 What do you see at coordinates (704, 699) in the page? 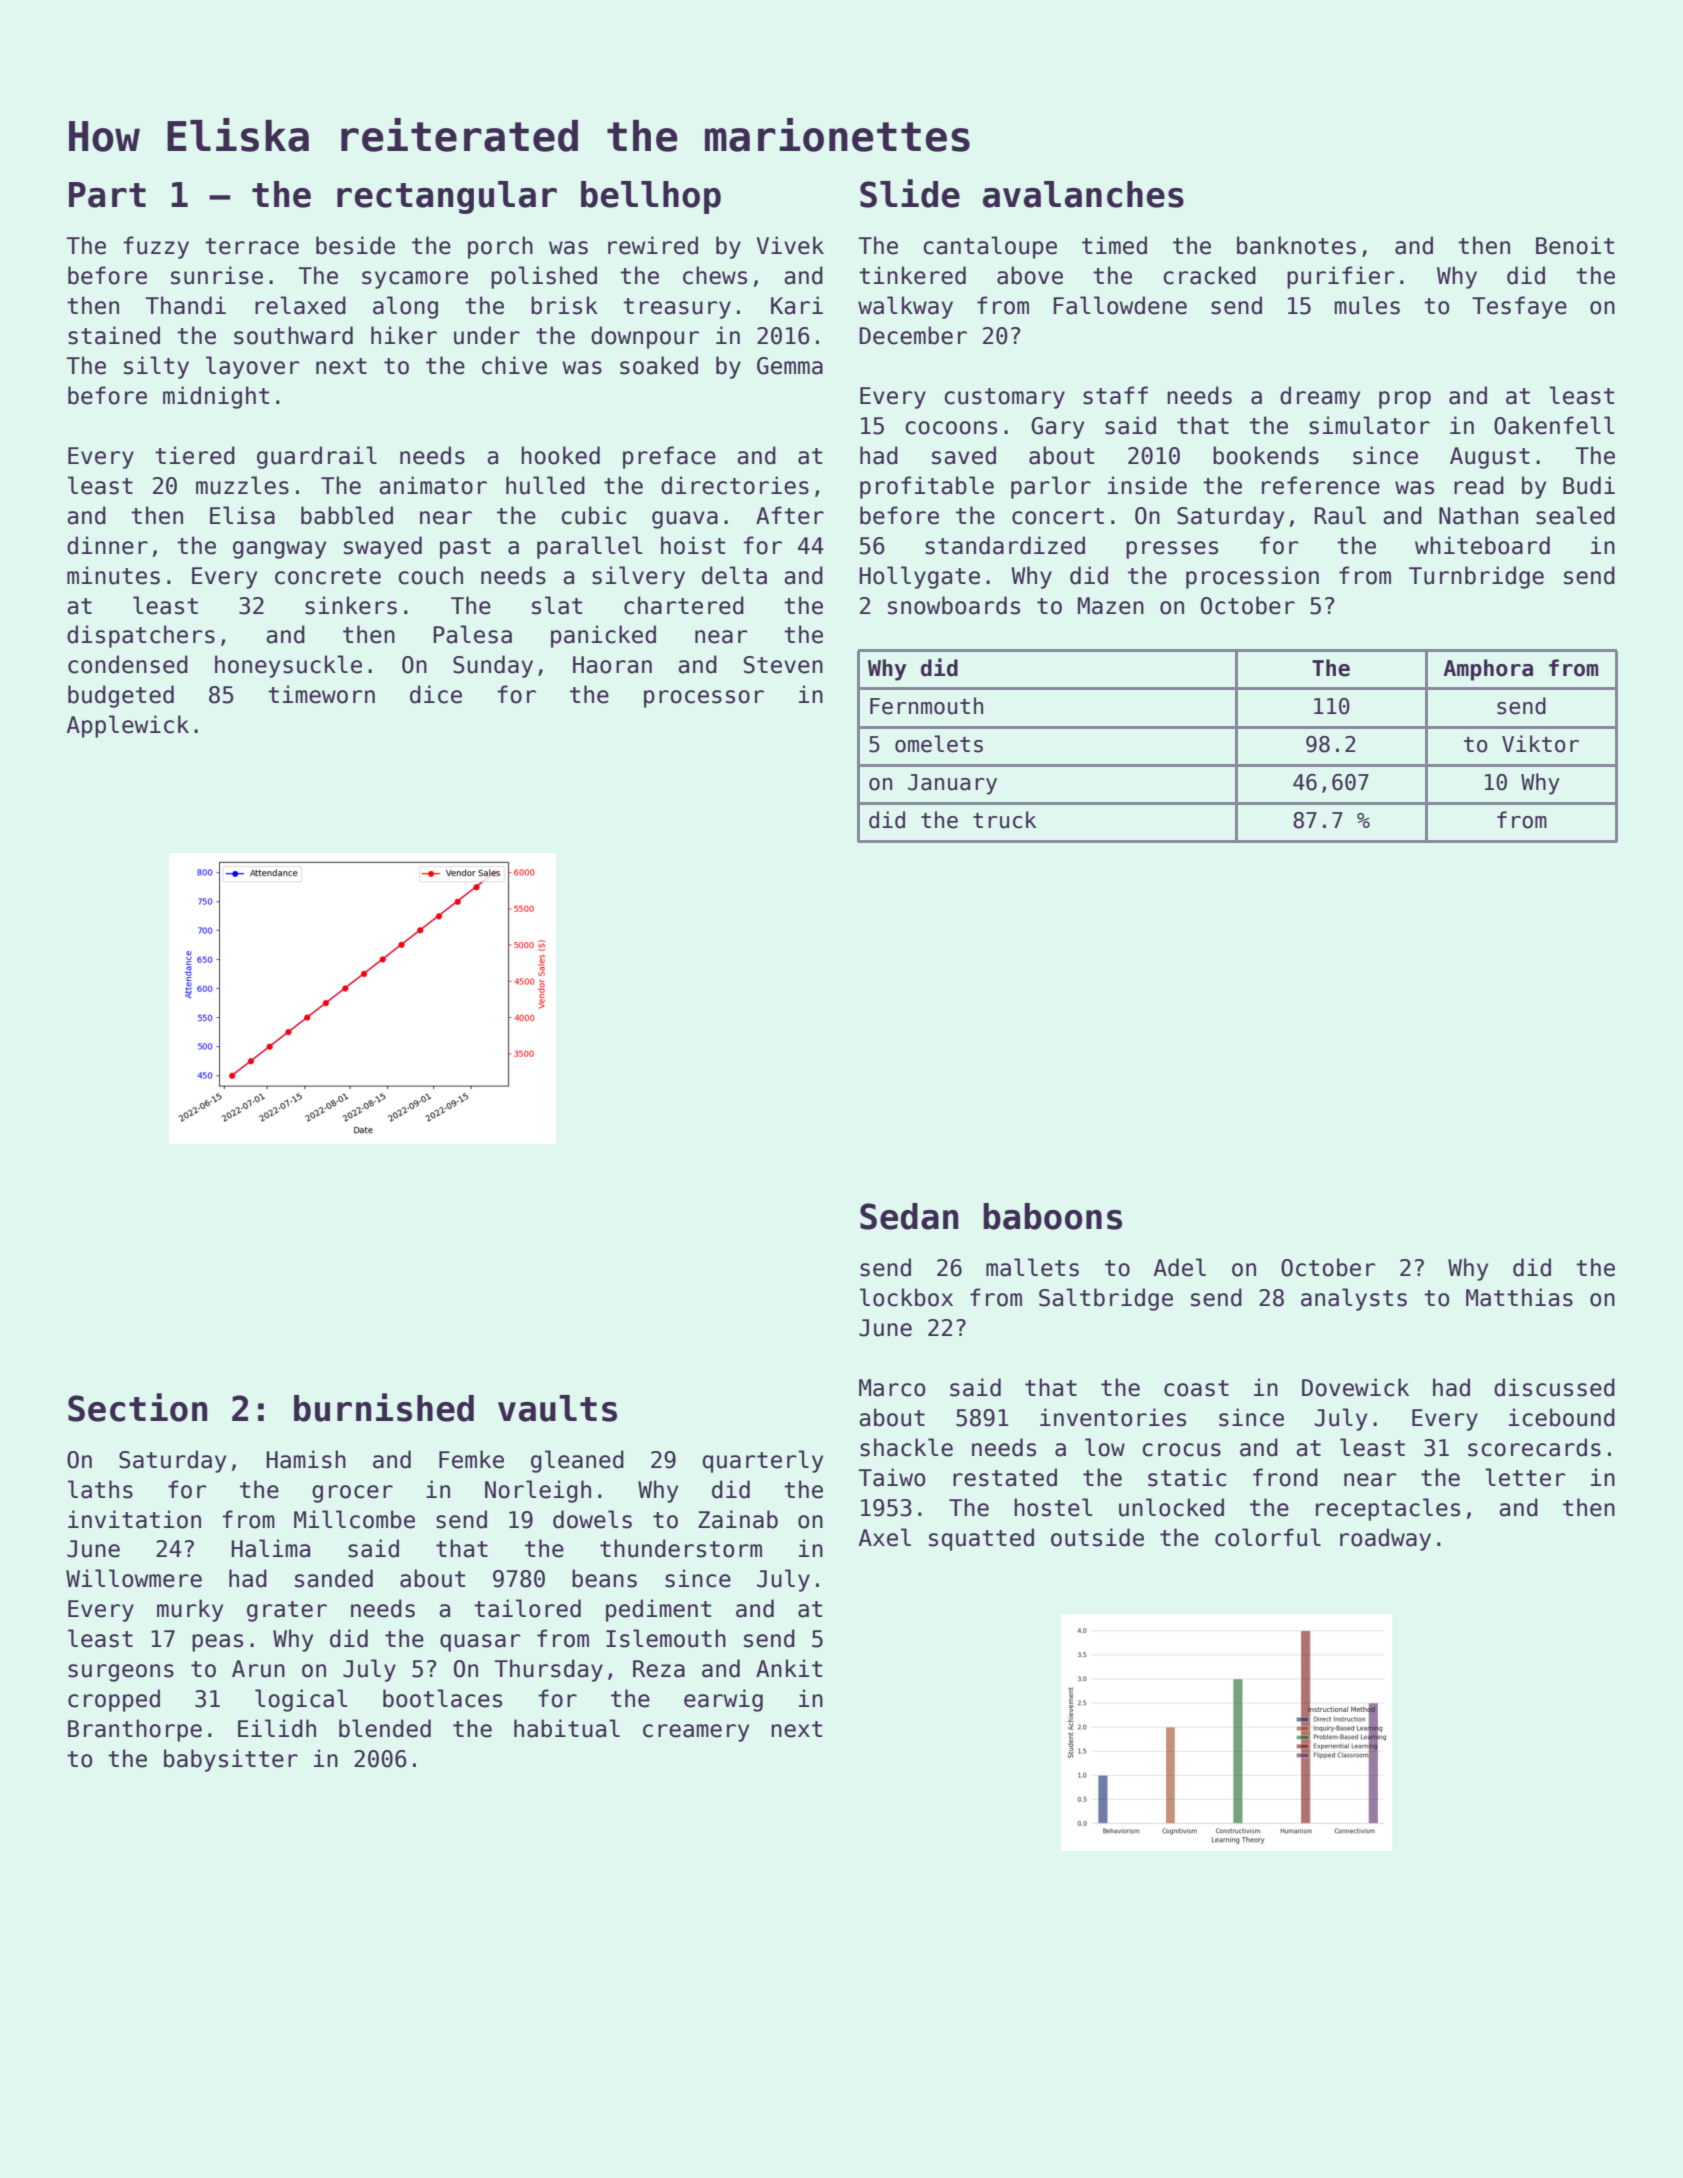
I see `processor` at bounding box center [704, 699].
